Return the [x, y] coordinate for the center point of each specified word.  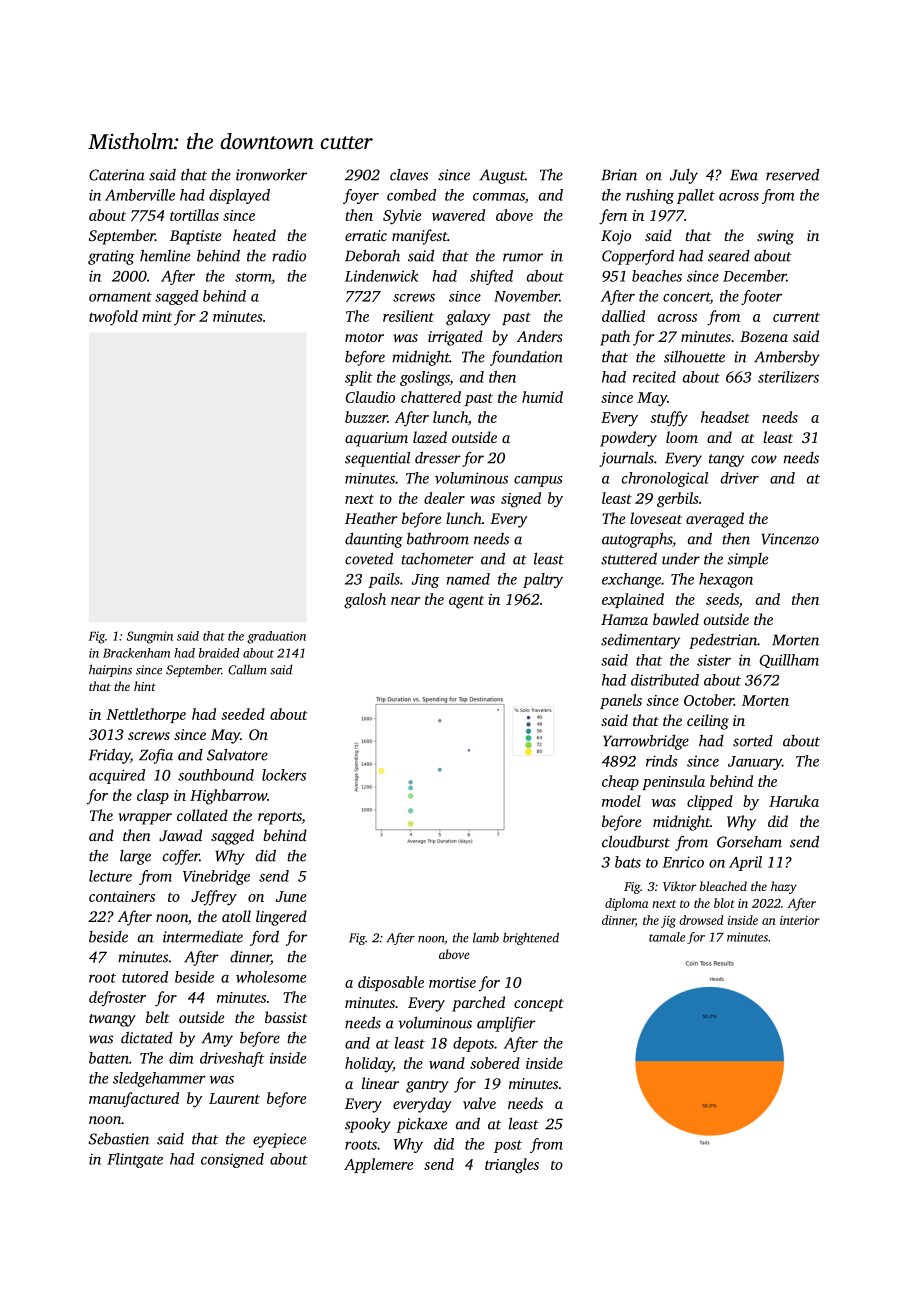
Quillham [789, 661]
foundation [526, 358]
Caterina [117, 175]
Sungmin [150, 637]
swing [775, 237]
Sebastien [119, 1139]
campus [538, 481]
